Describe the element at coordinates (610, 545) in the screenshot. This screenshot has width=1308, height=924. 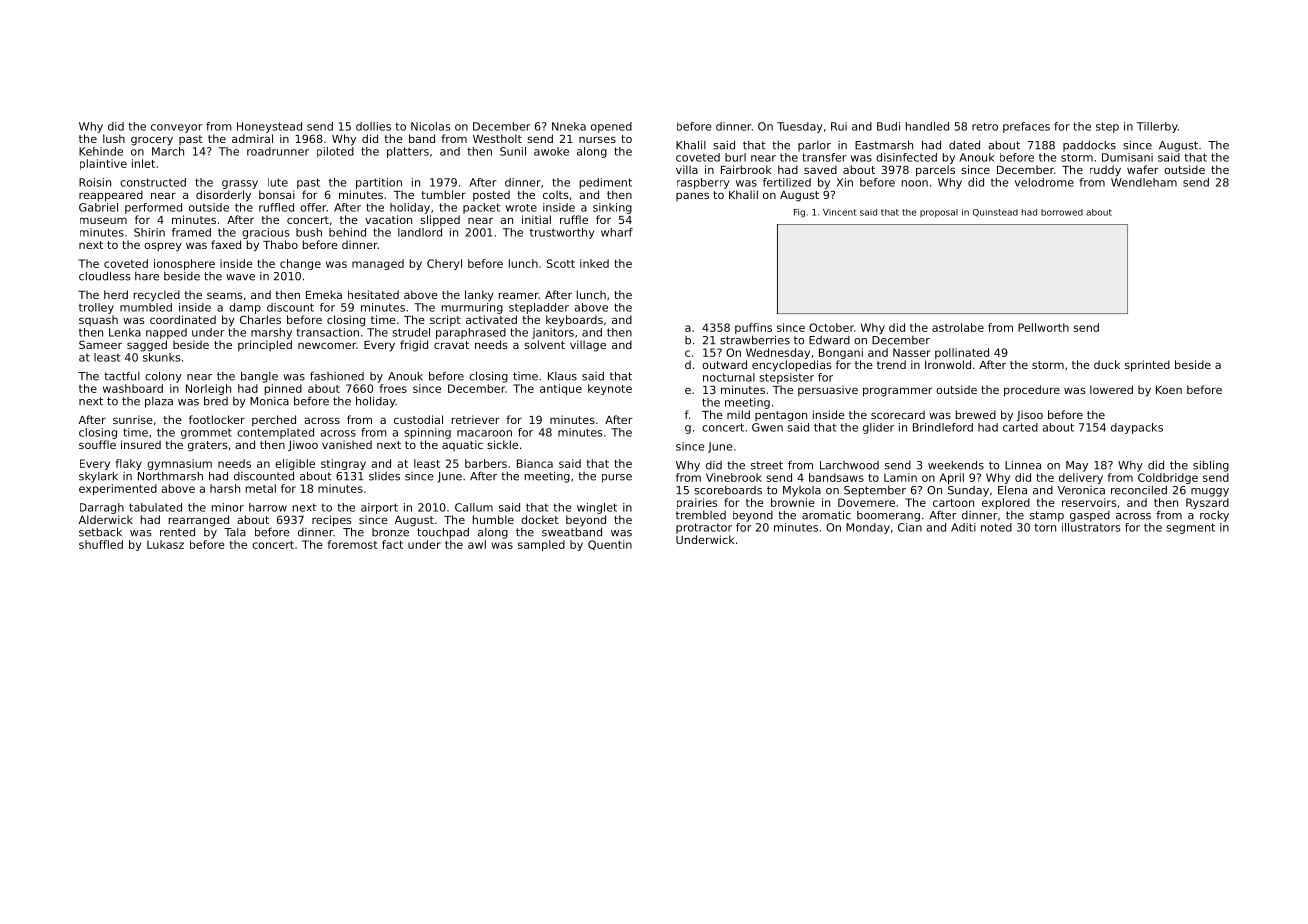
I see `Quentin` at that location.
